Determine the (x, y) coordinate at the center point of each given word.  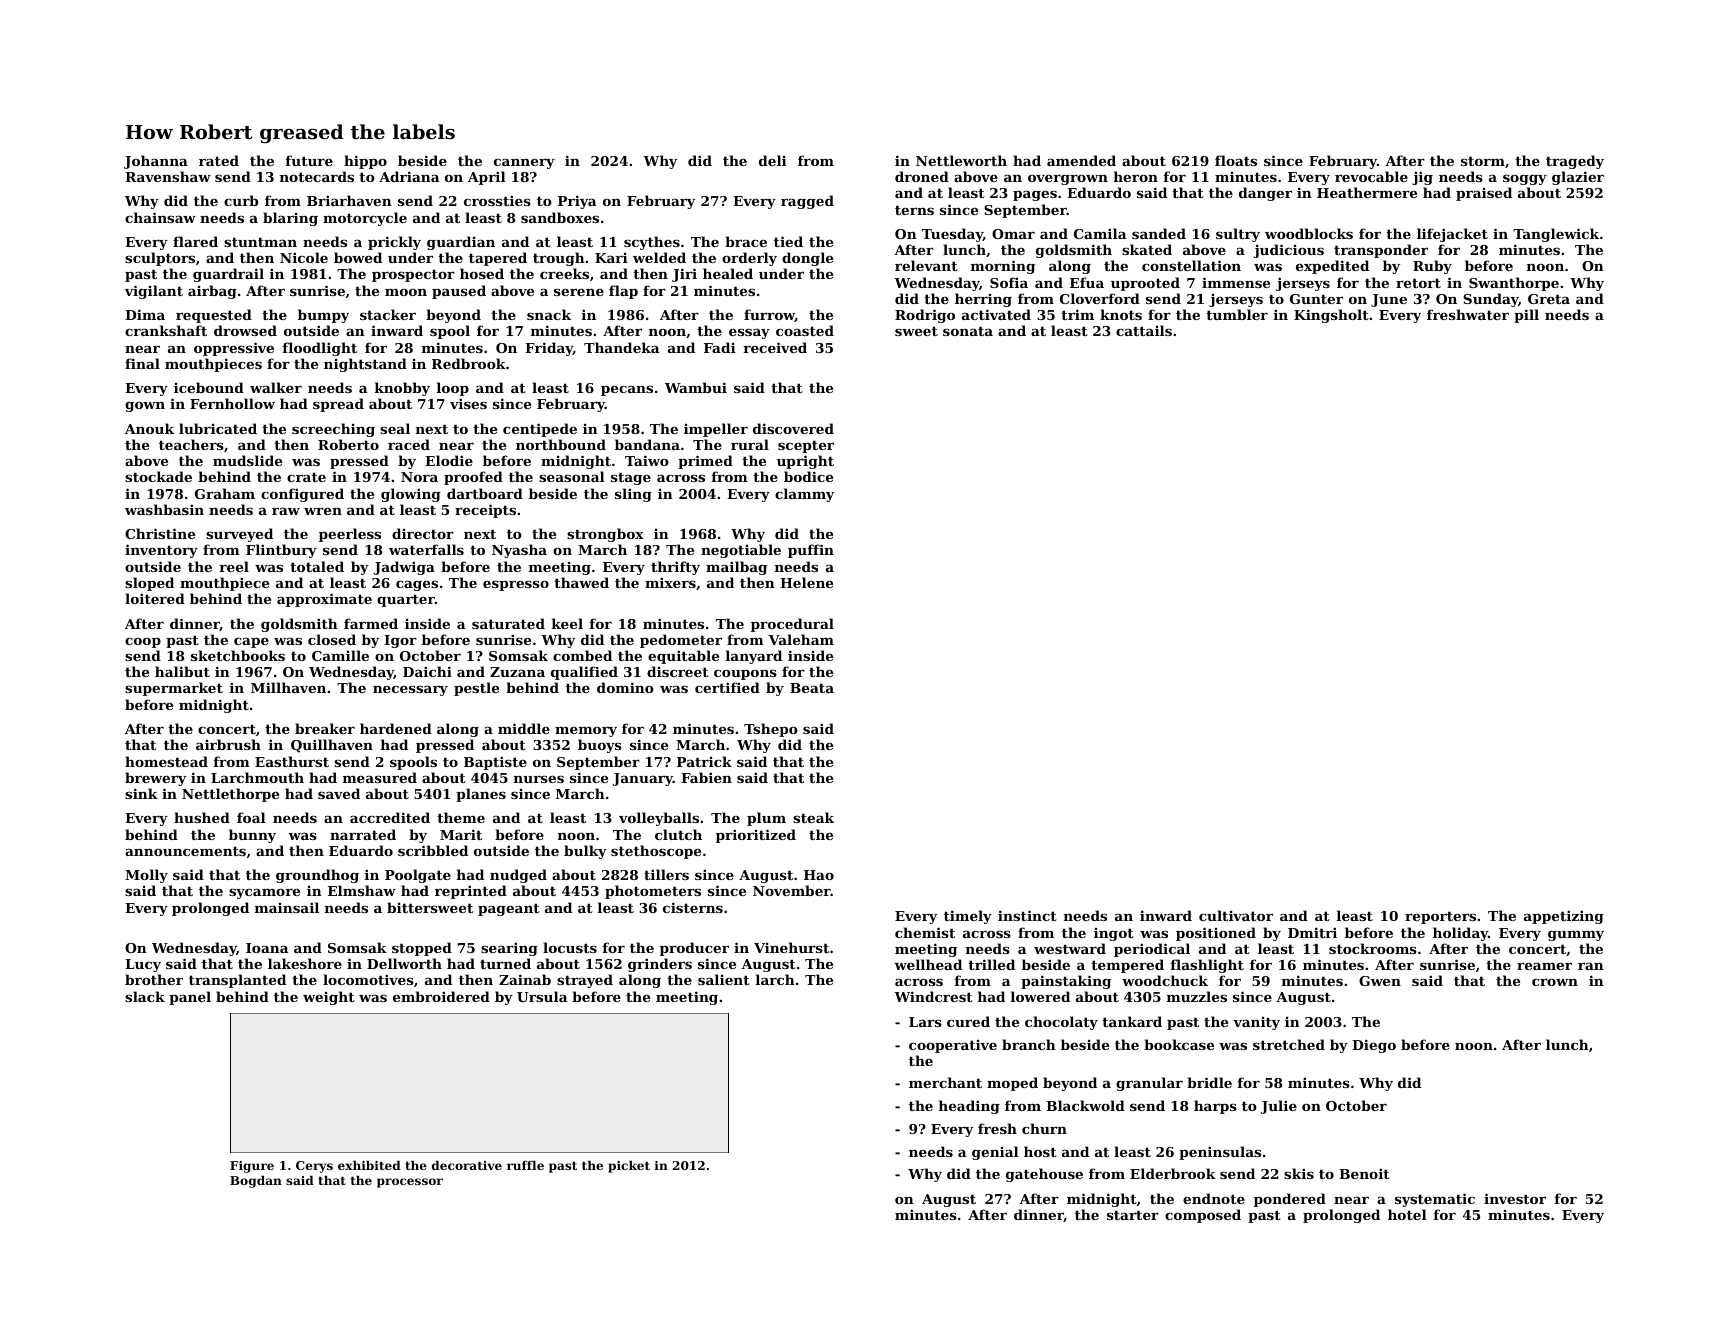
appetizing (1564, 917)
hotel (1407, 1214)
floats (1236, 160)
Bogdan (256, 1182)
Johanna (156, 162)
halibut (182, 671)
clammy (804, 495)
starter (1133, 1215)
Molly (146, 876)
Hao (819, 875)
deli (773, 160)
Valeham (801, 639)
